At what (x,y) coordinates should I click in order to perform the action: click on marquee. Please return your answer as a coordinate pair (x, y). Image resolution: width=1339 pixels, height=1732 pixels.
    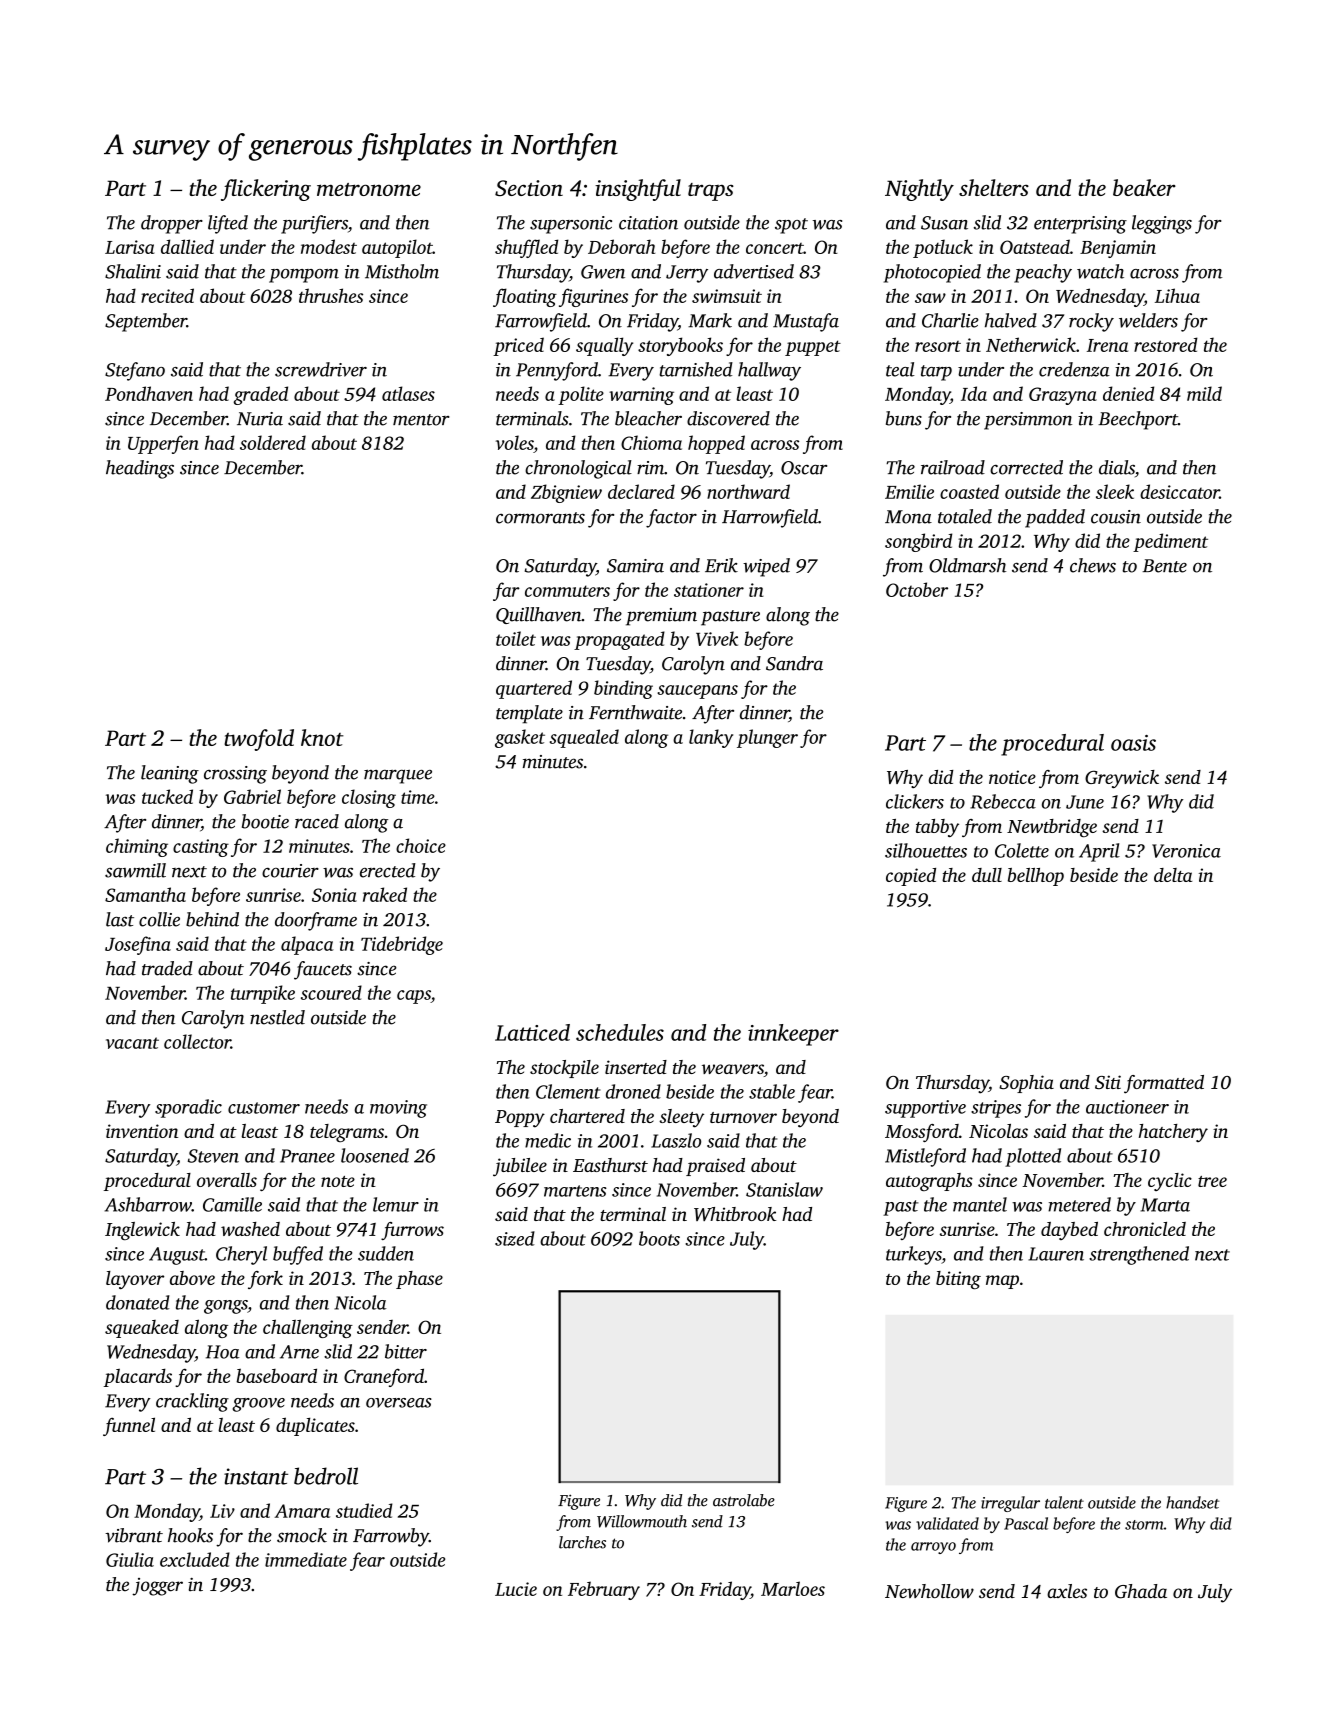
    Looking at the image, I should click on (398, 776).
